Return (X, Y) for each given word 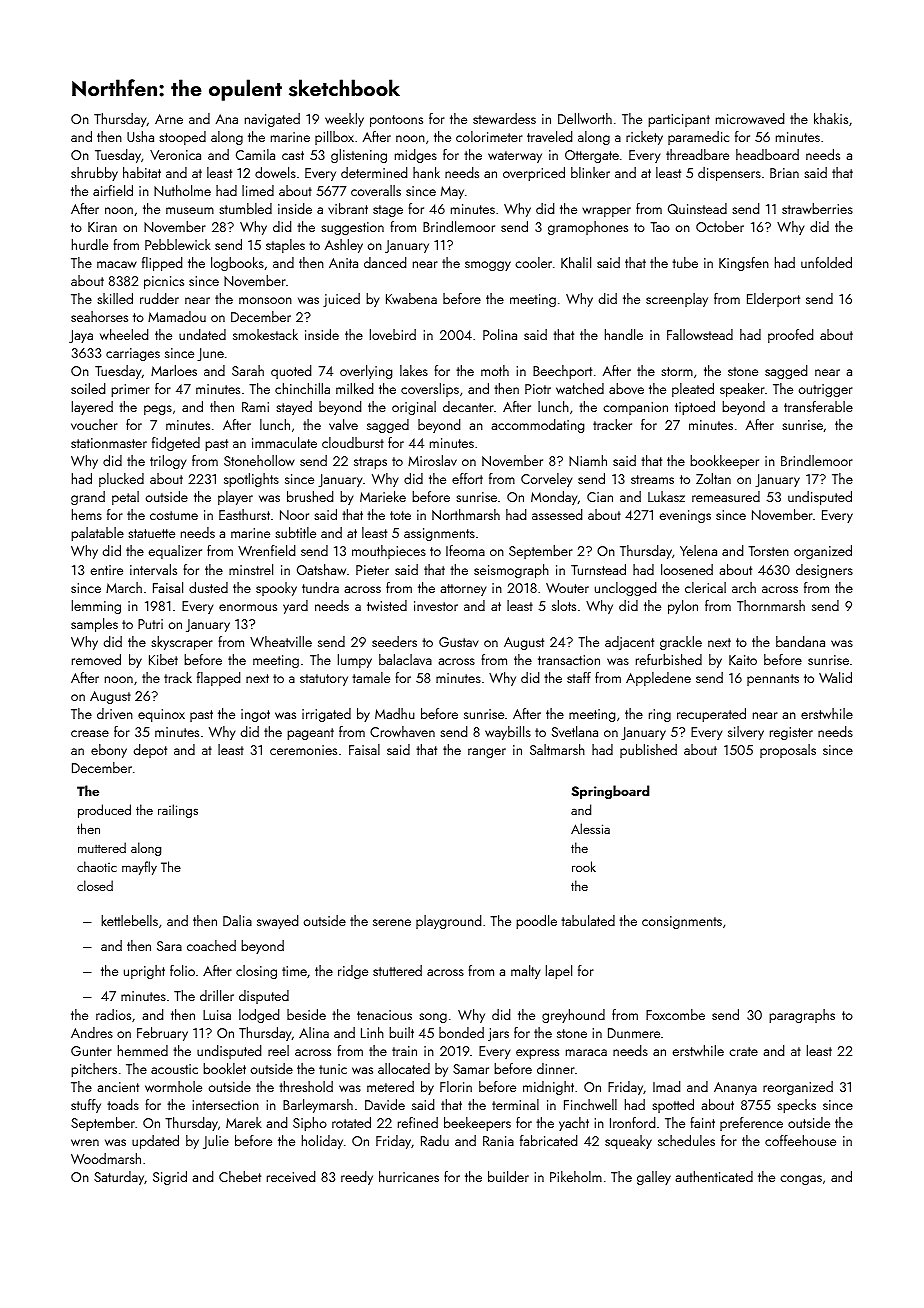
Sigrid (170, 1178)
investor (436, 606)
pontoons (396, 121)
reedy (357, 1178)
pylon (683, 607)
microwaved (750, 118)
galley (654, 1178)
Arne (169, 119)
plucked (121, 480)
